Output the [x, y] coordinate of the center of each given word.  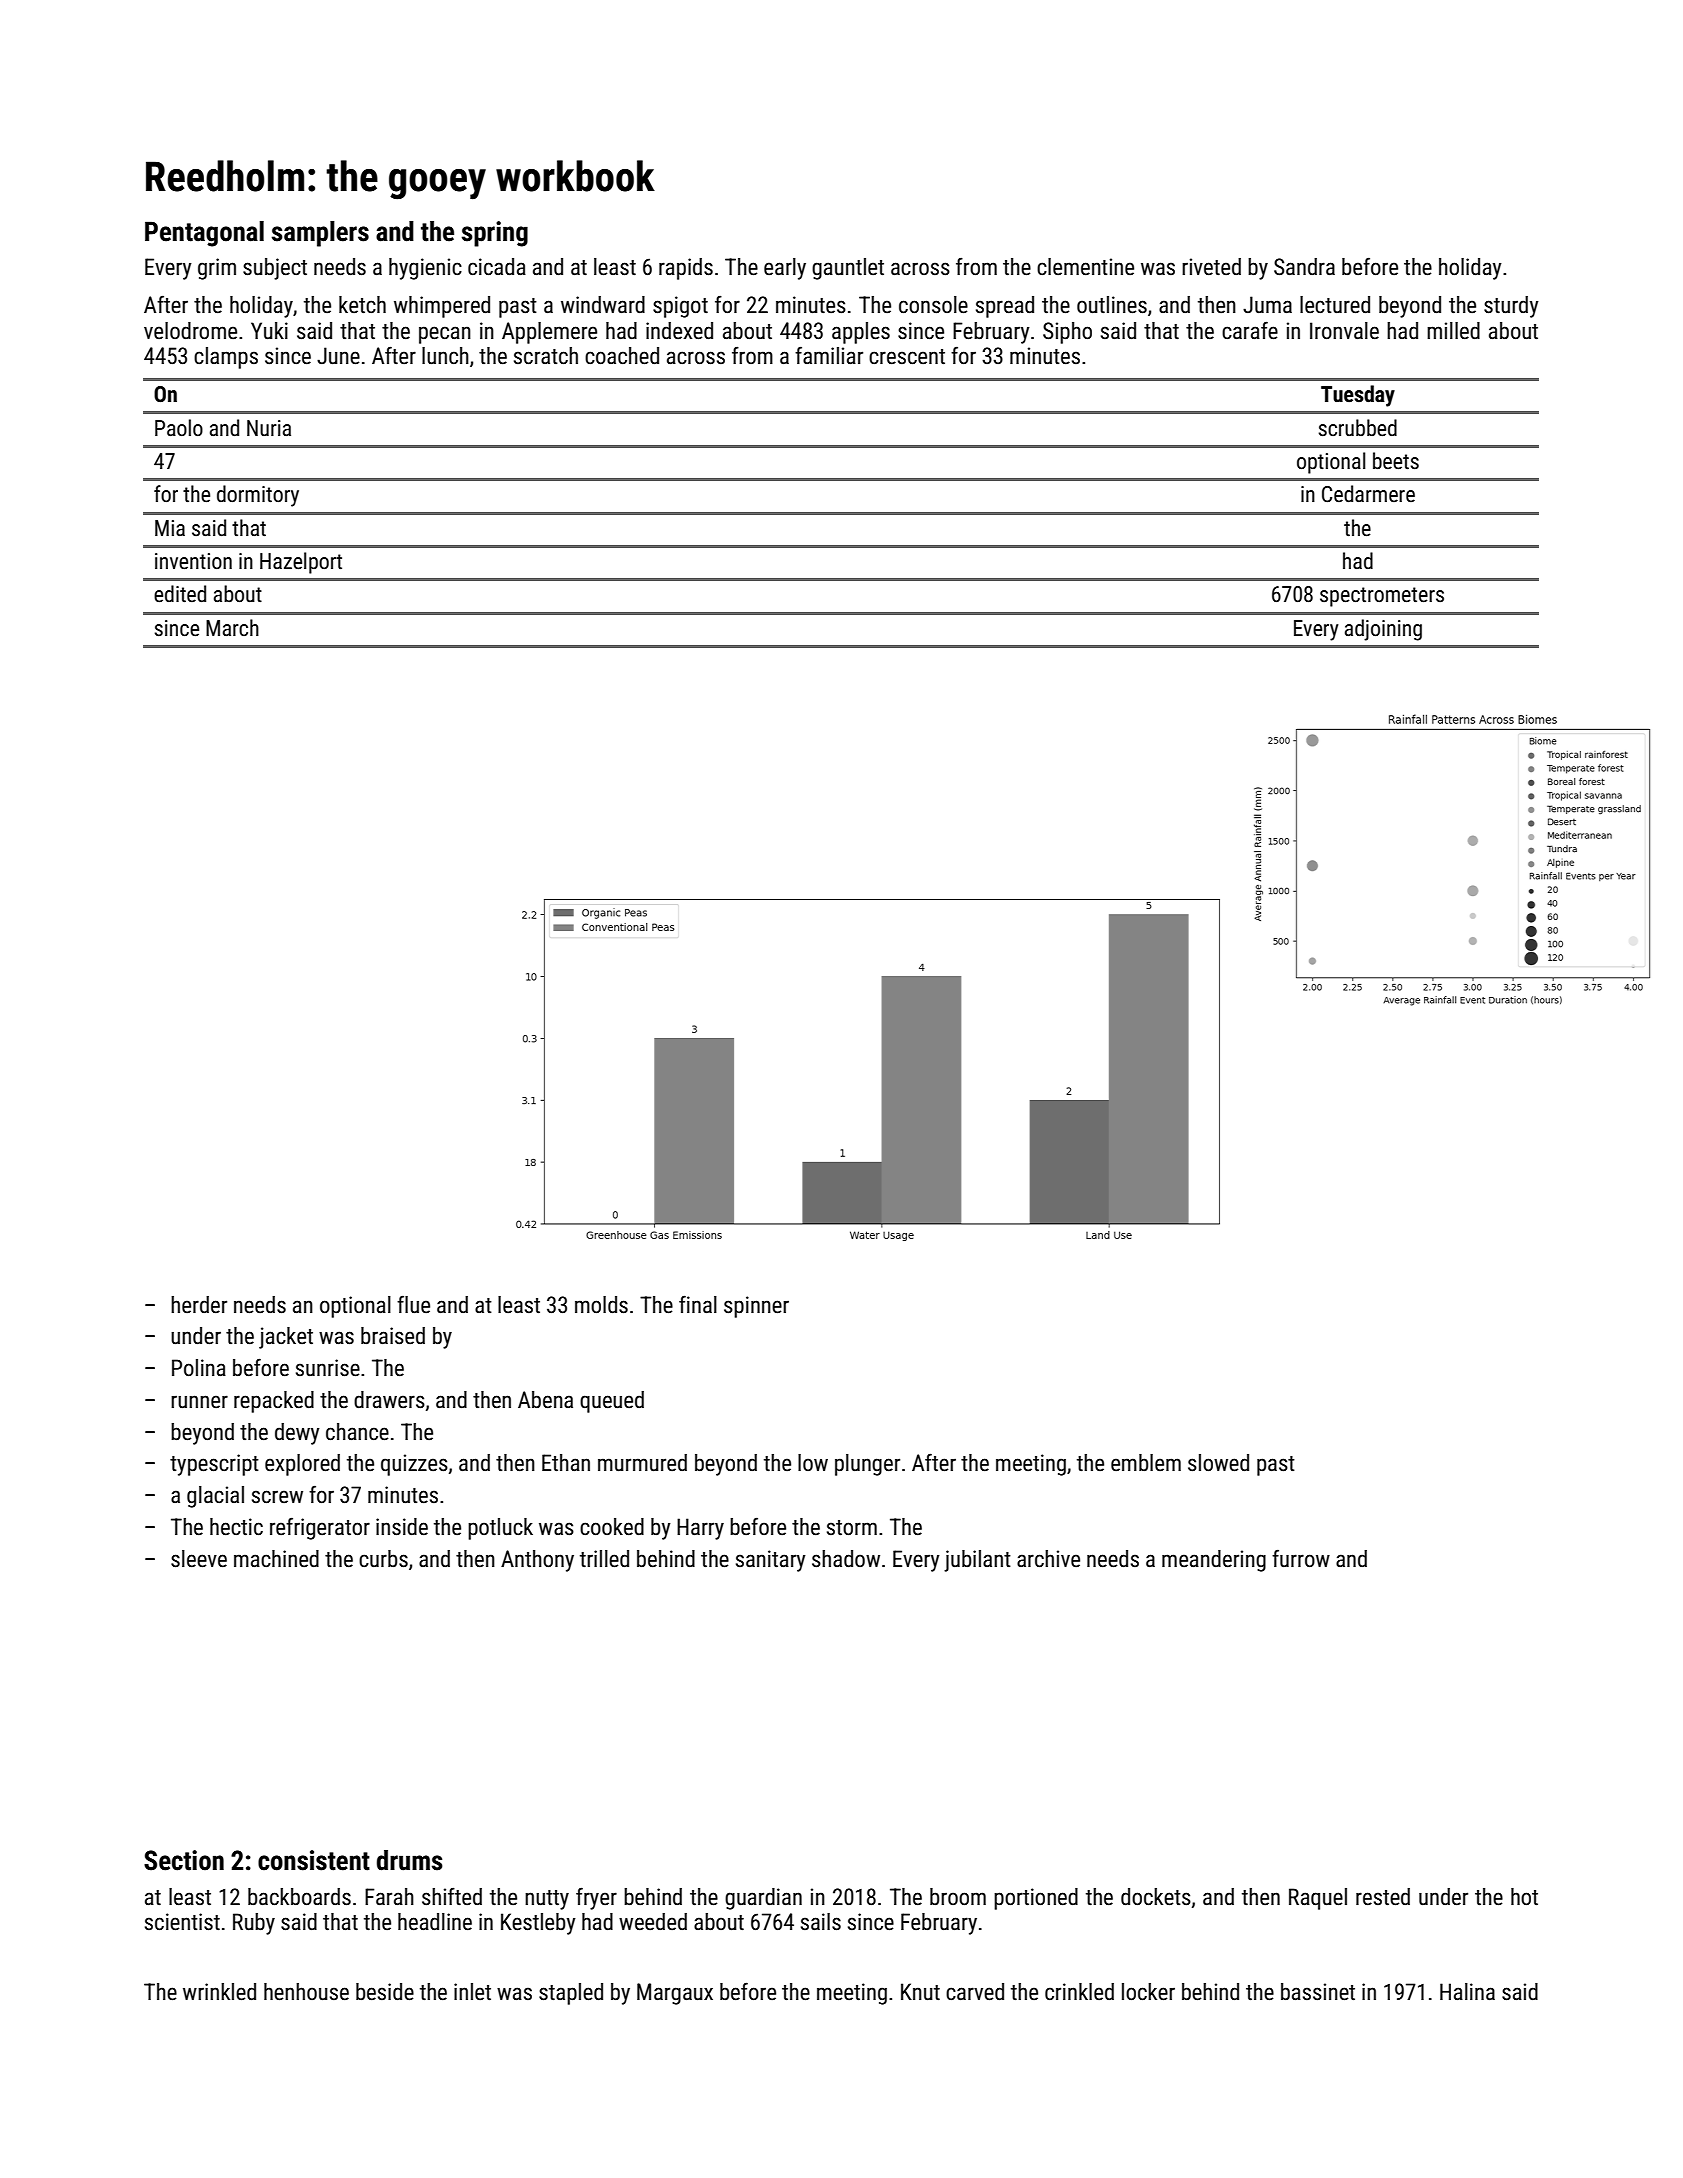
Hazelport [301, 563]
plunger [867, 1465]
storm [852, 1528]
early [785, 269]
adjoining [1383, 630]
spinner [756, 1307]
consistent [314, 1860]
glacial [215, 1497]
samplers [320, 234]
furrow [1301, 1558]
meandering [1214, 1561]
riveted [1211, 267]
